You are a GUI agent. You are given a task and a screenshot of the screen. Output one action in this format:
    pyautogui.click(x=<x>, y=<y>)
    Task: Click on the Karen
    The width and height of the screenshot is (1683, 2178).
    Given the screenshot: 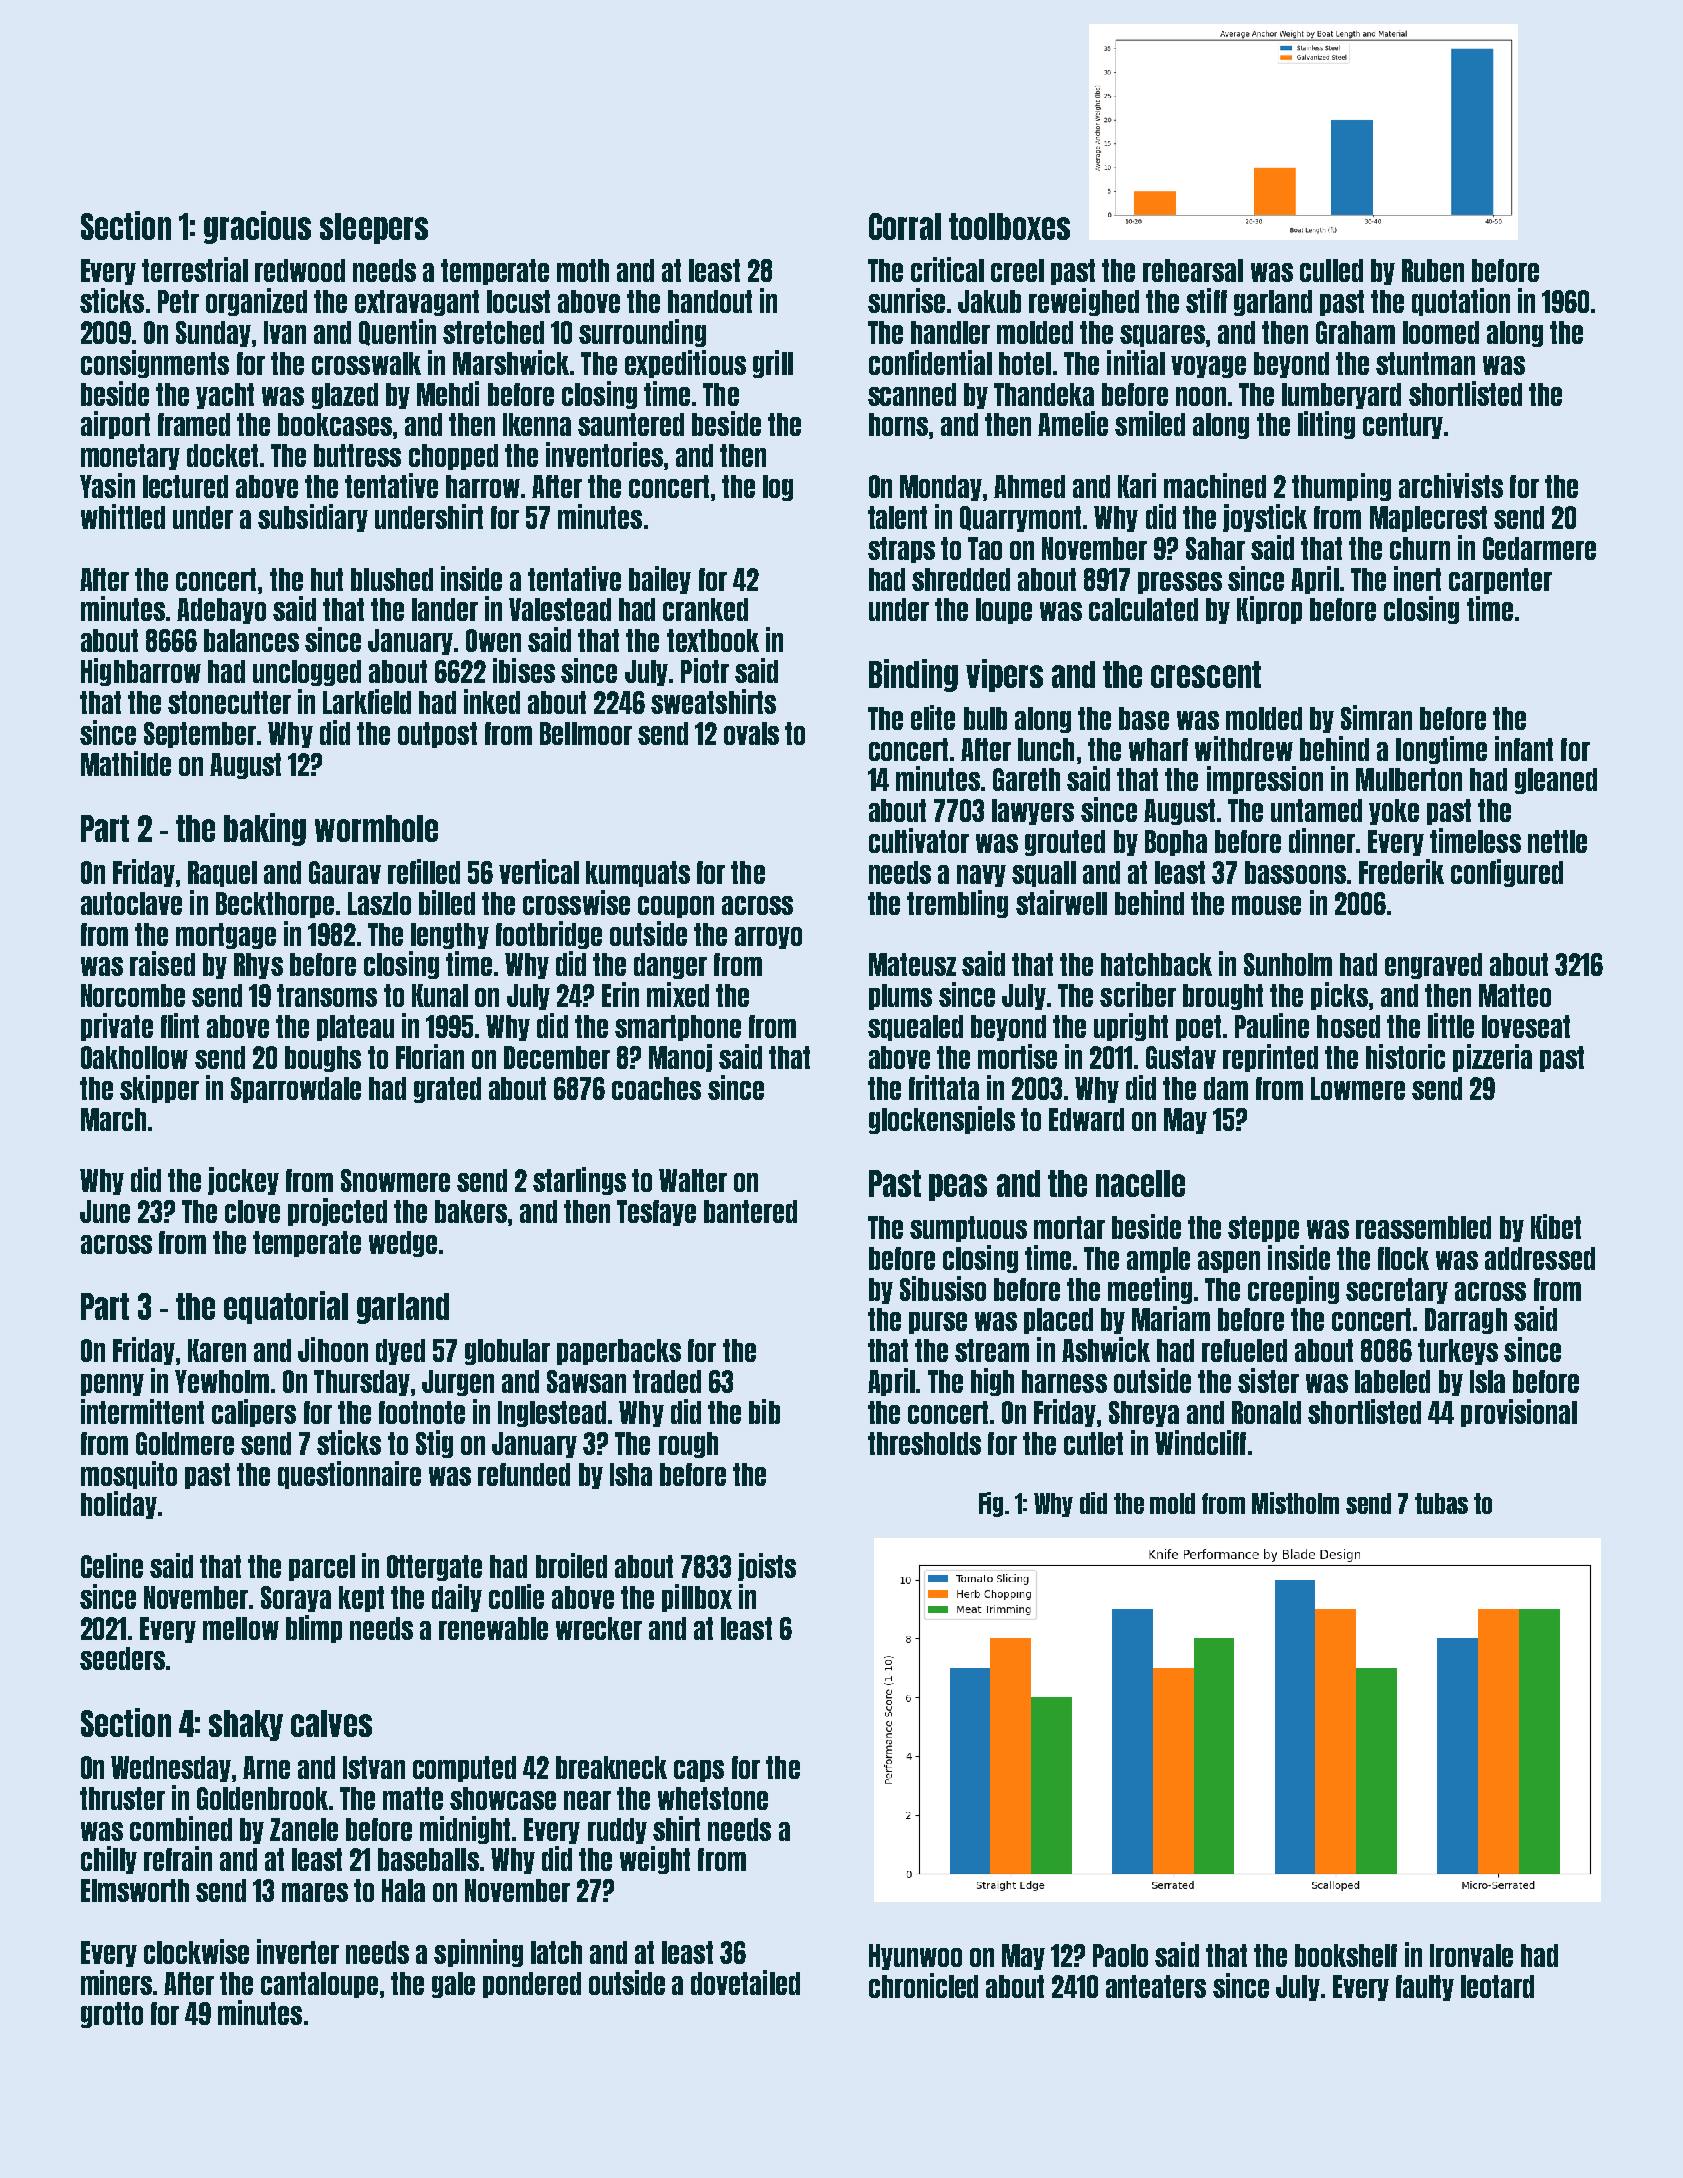 What is the action you would take?
    pyautogui.click(x=217, y=1350)
